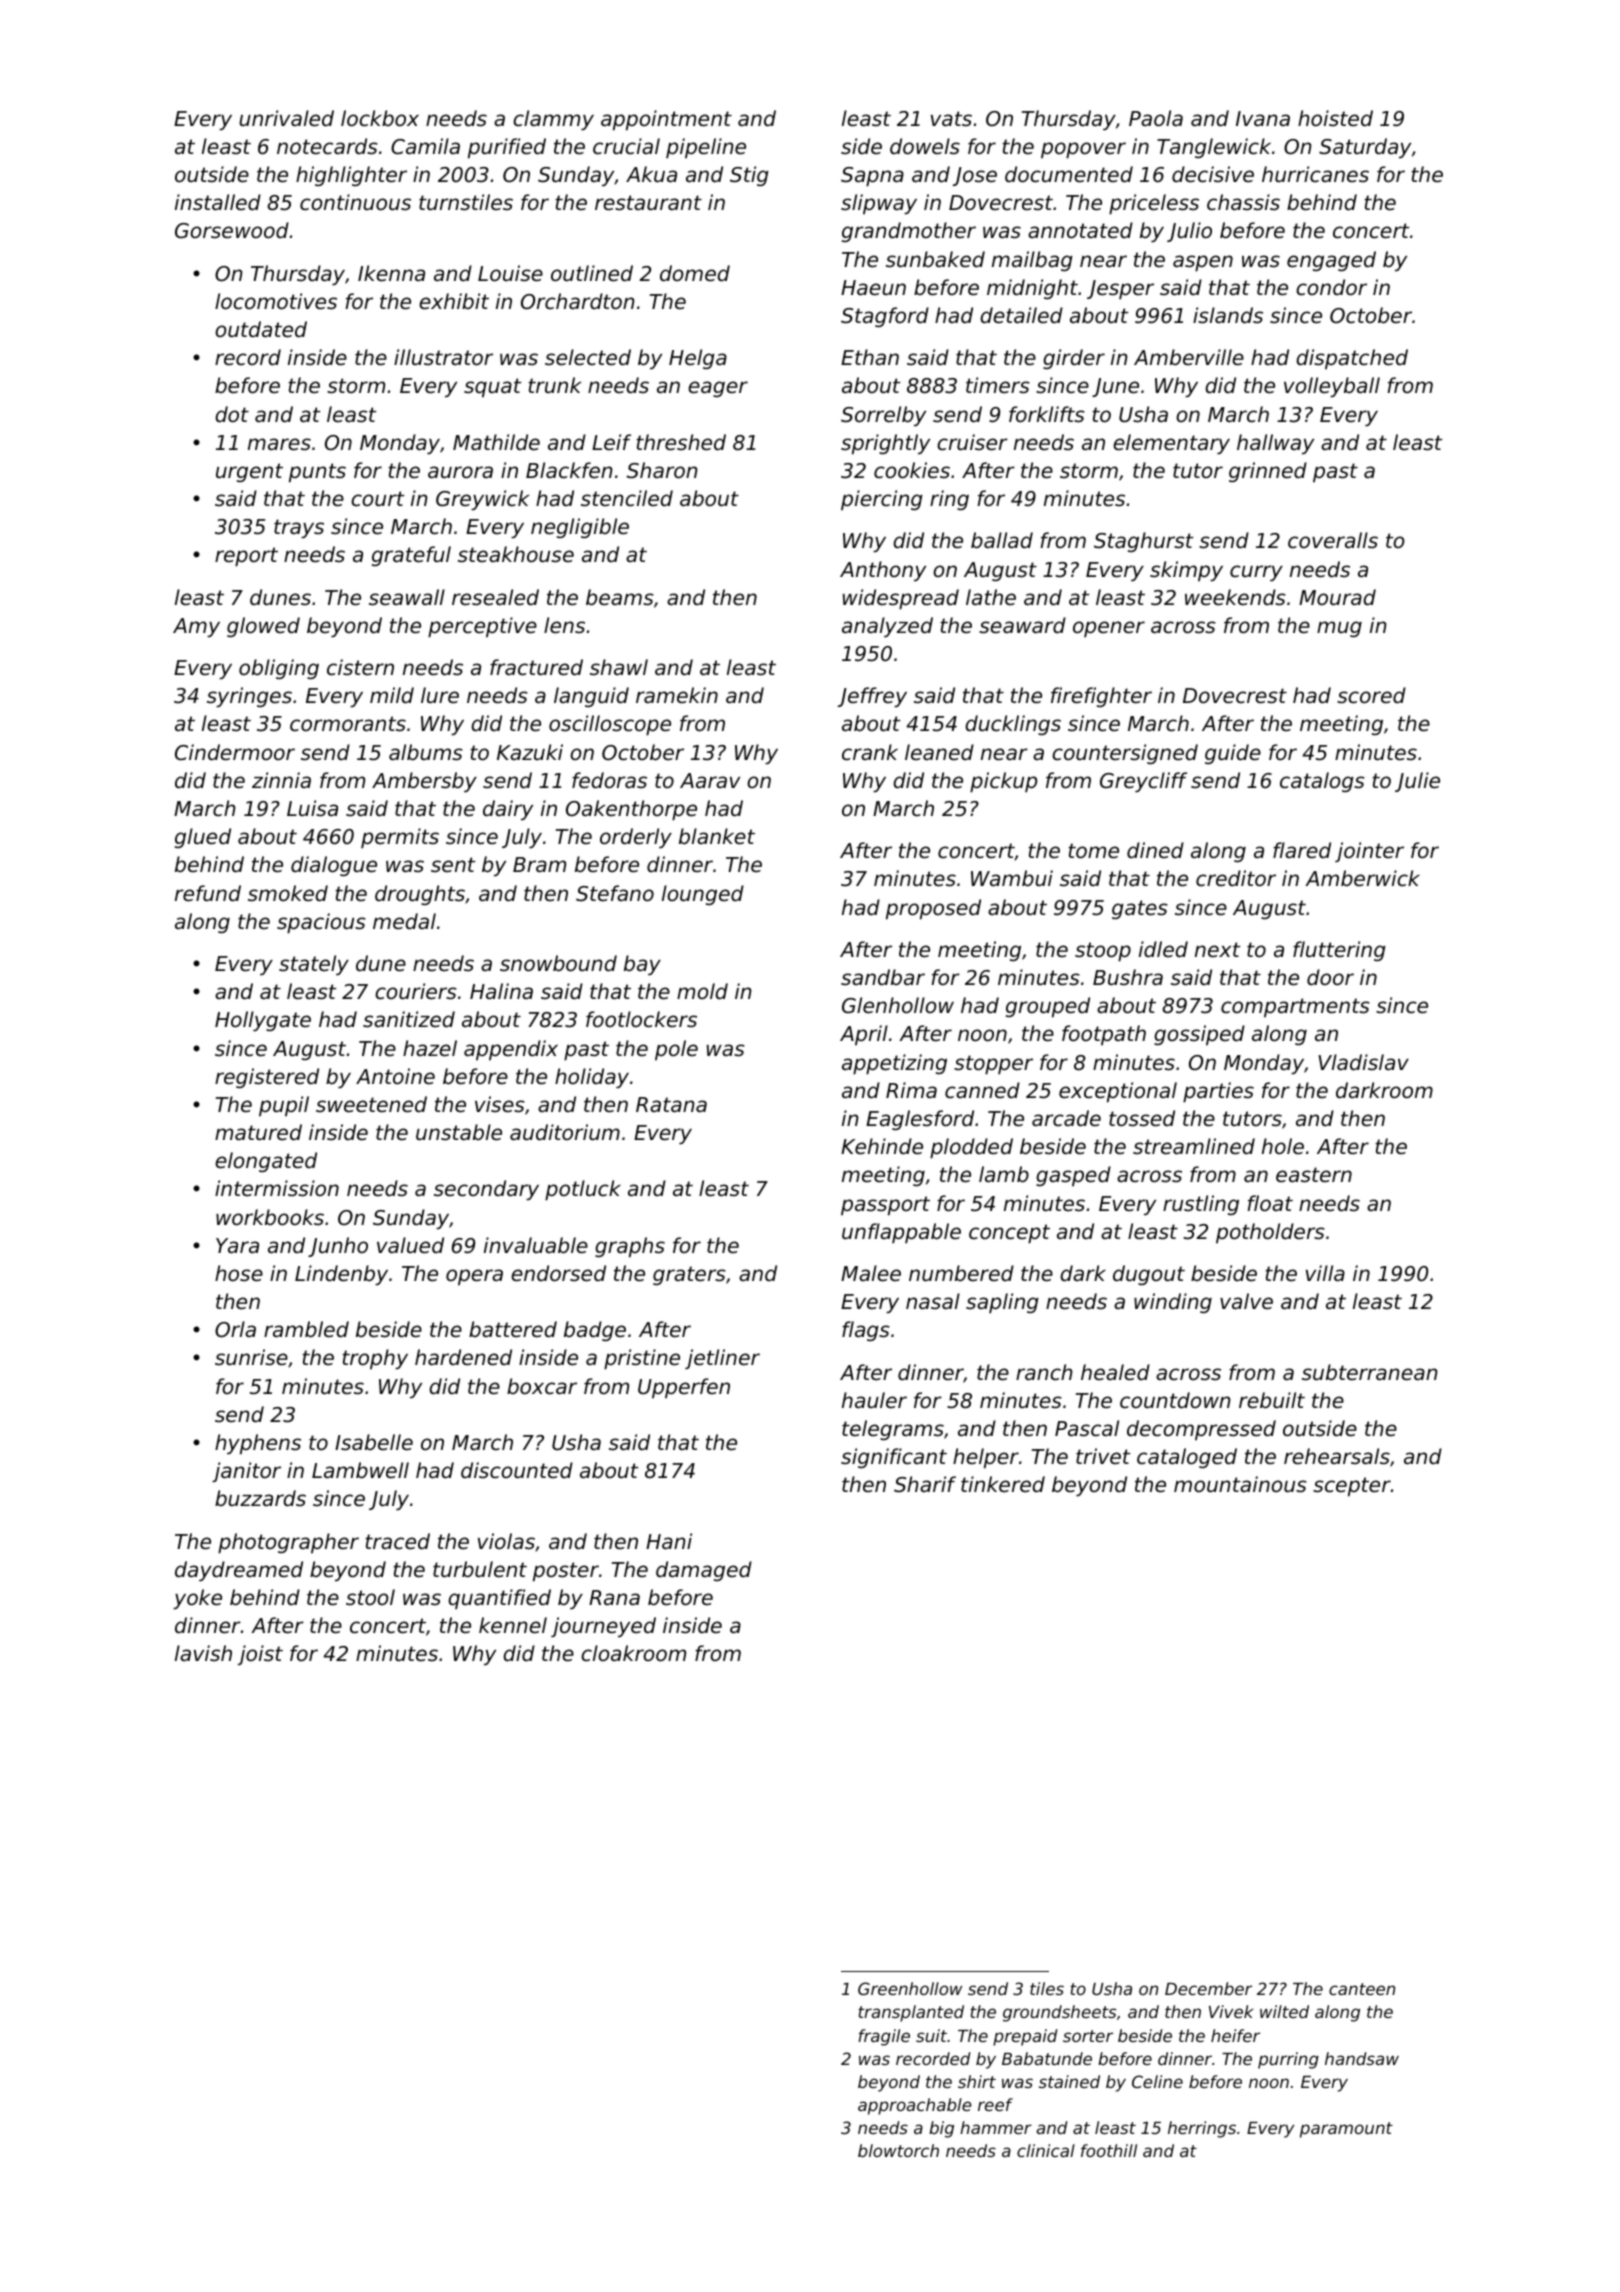 This screenshot has height=2292, width=1620. What do you see at coordinates (530, 752) in the screenshot?
I see `Kazuki` at bounding box center [530, 752].
